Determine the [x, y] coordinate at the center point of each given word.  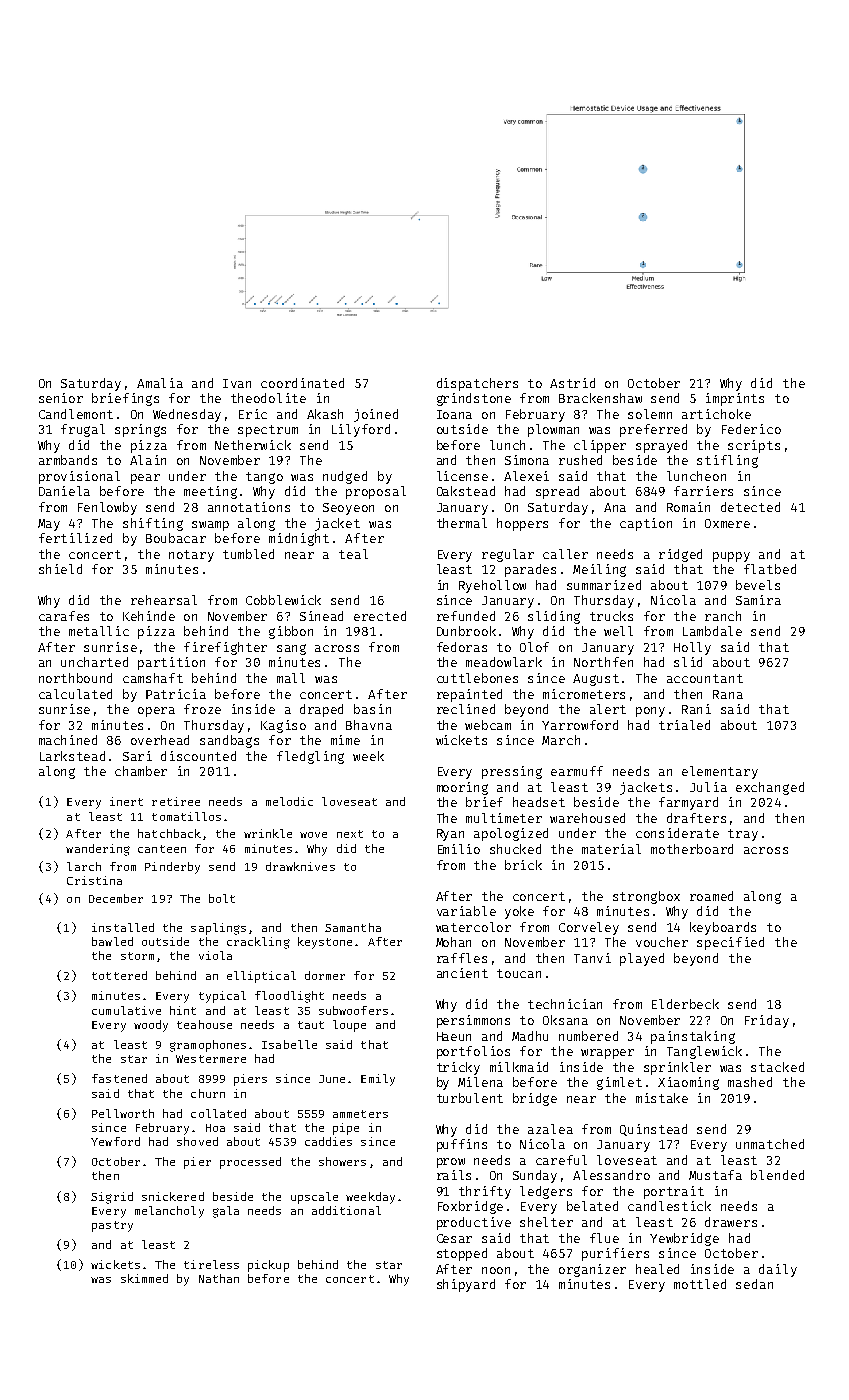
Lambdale [712, 631]
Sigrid [112, 1198]
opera [156, 712]
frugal [83, 430]
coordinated [302, 383]
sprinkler [677, 1068]
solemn [650, 414]
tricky [458, 1068]
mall [291, 678]
